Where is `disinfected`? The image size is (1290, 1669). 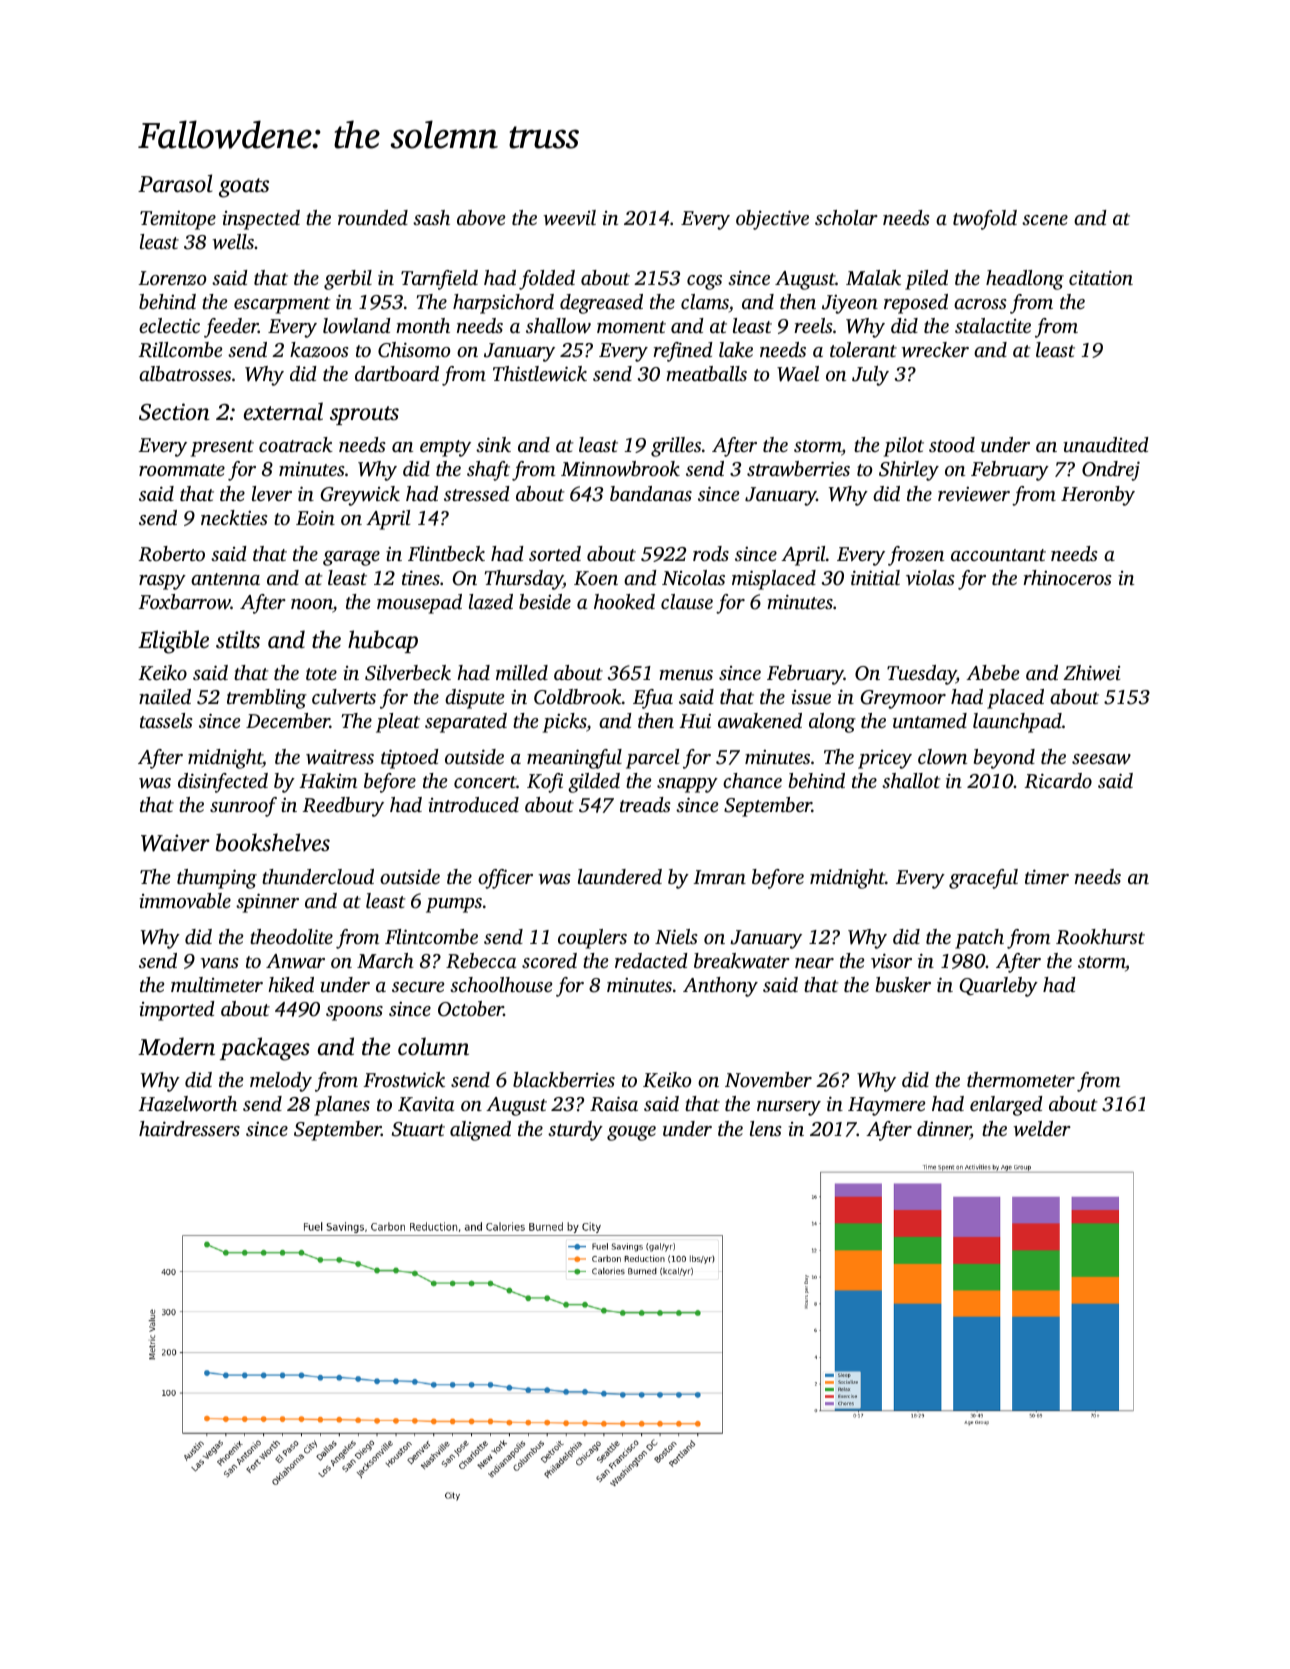 disinfected is located at coordinates (223, 783).
